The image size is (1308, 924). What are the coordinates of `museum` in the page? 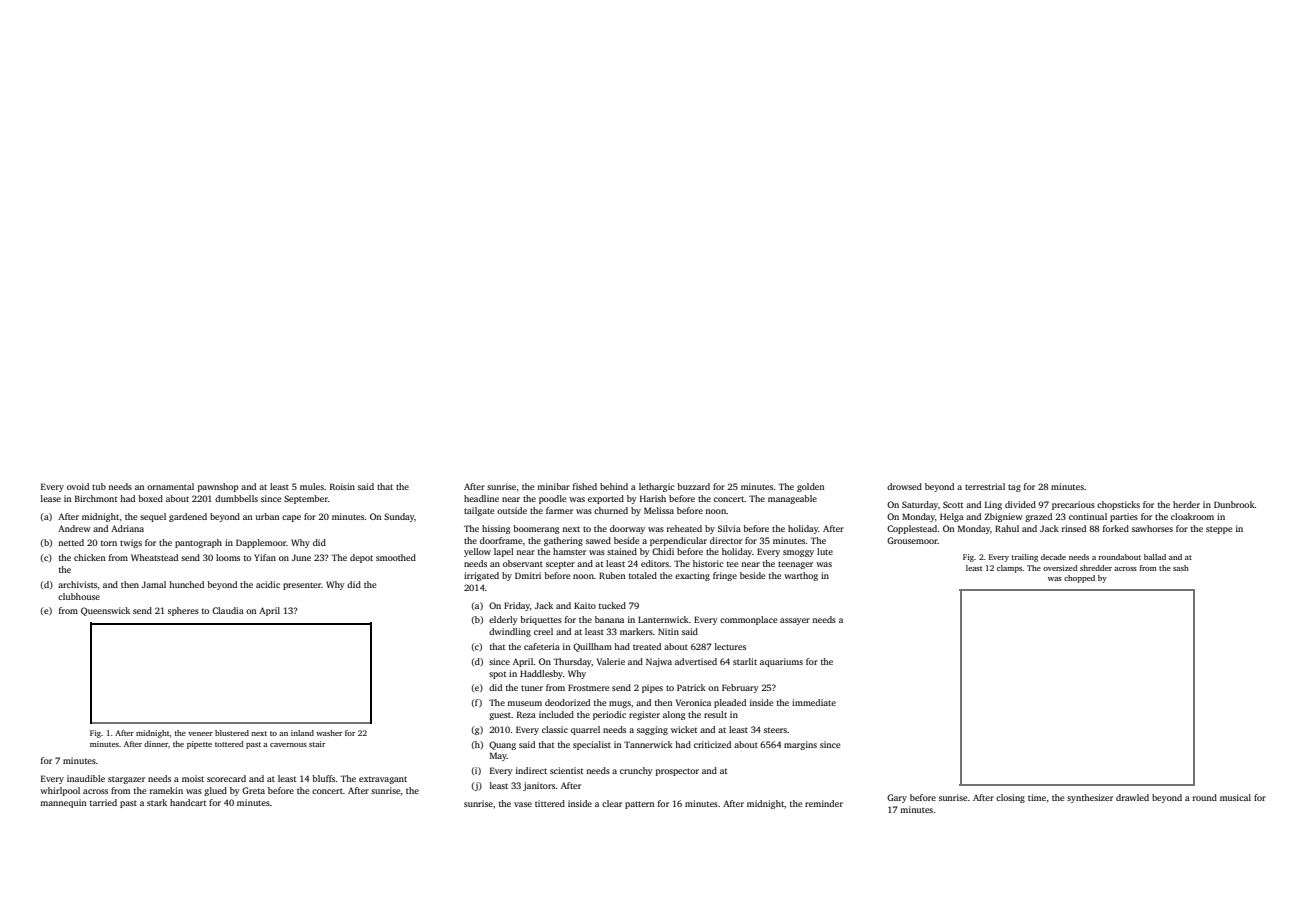 It's located at (524, 703).
